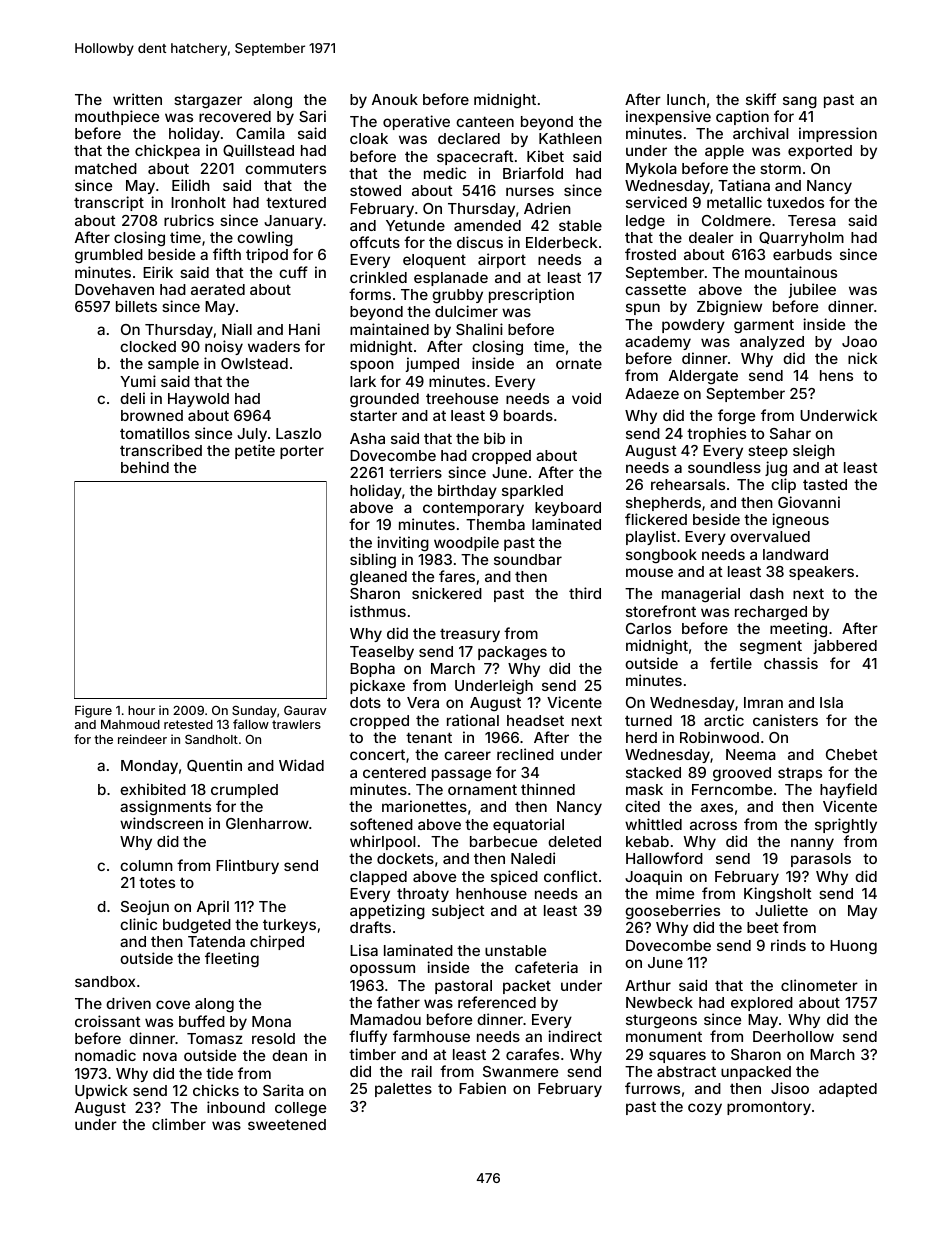 The image size is (952, 1233). I want to click on transcript, so click(109, 203).
